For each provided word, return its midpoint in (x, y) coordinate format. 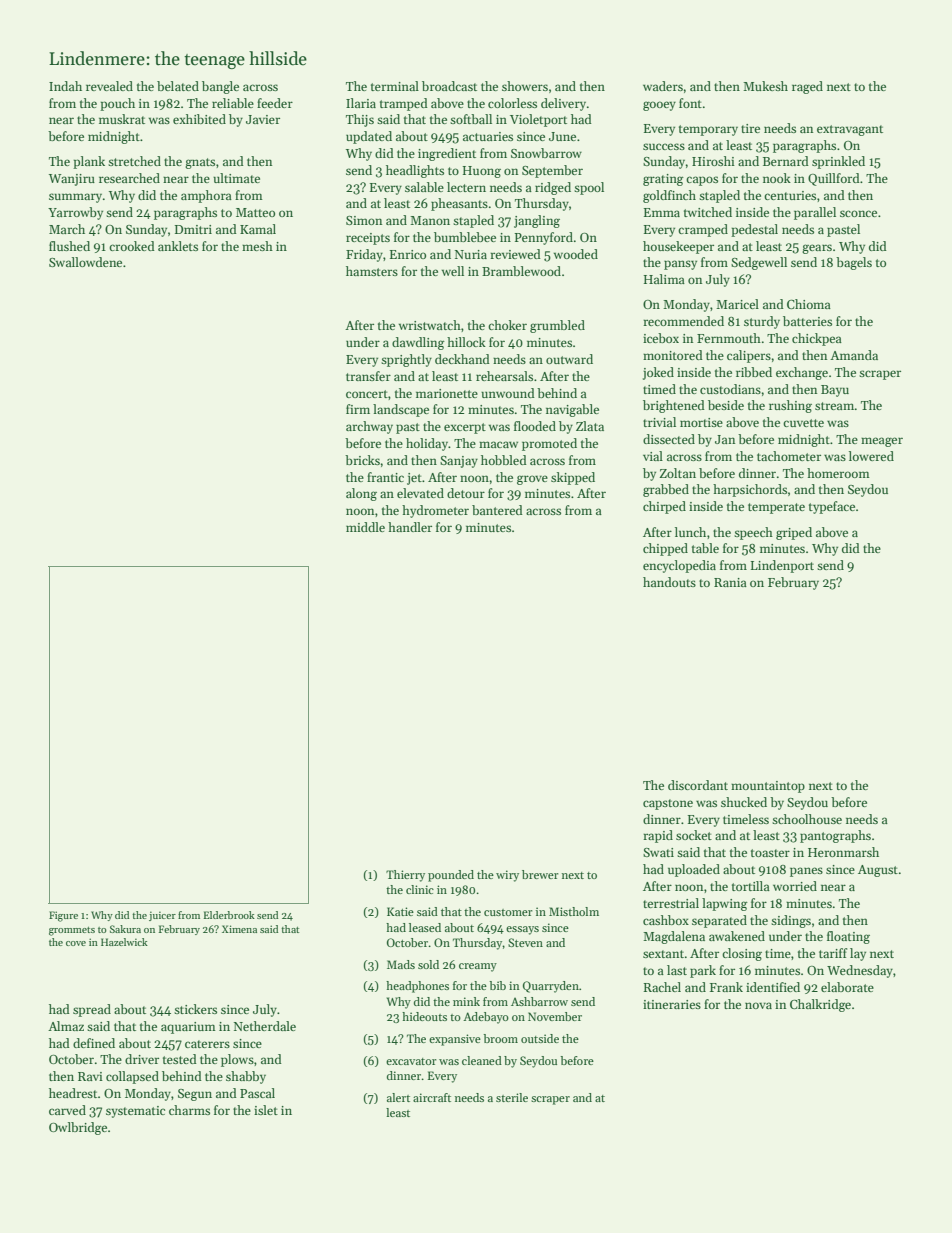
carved (67, 1110)
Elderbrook (229, 915)
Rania (730, 582)
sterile (512, 1097)
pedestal (754, 230)
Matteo (255, 212)
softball (471, 119)
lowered (871, 456)
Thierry (405, 876)
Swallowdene (85, 262)
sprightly (406, 360)
